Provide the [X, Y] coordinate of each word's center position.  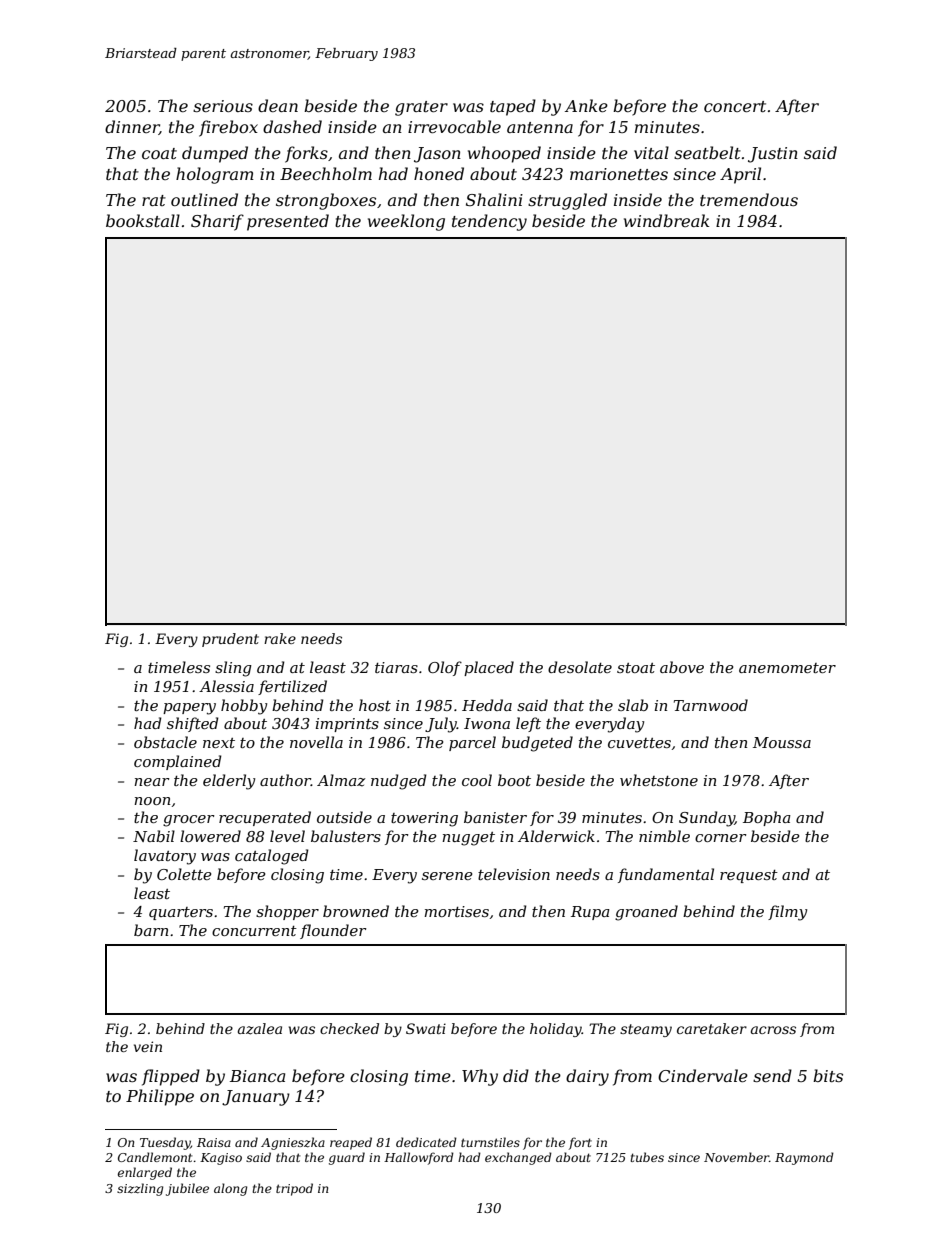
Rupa [590, 913]
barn [151, 930]
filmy [787, 913]
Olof [445, 668]
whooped [504, 154]
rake [280, 638]
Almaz [341, 780]
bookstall [143, 220]
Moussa [782, 742]
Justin [773, 155]
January [256, 1098]
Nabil [154, 836]
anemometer [787, 668]
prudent [230, 640]
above [682, 667]
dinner [132, 127]
